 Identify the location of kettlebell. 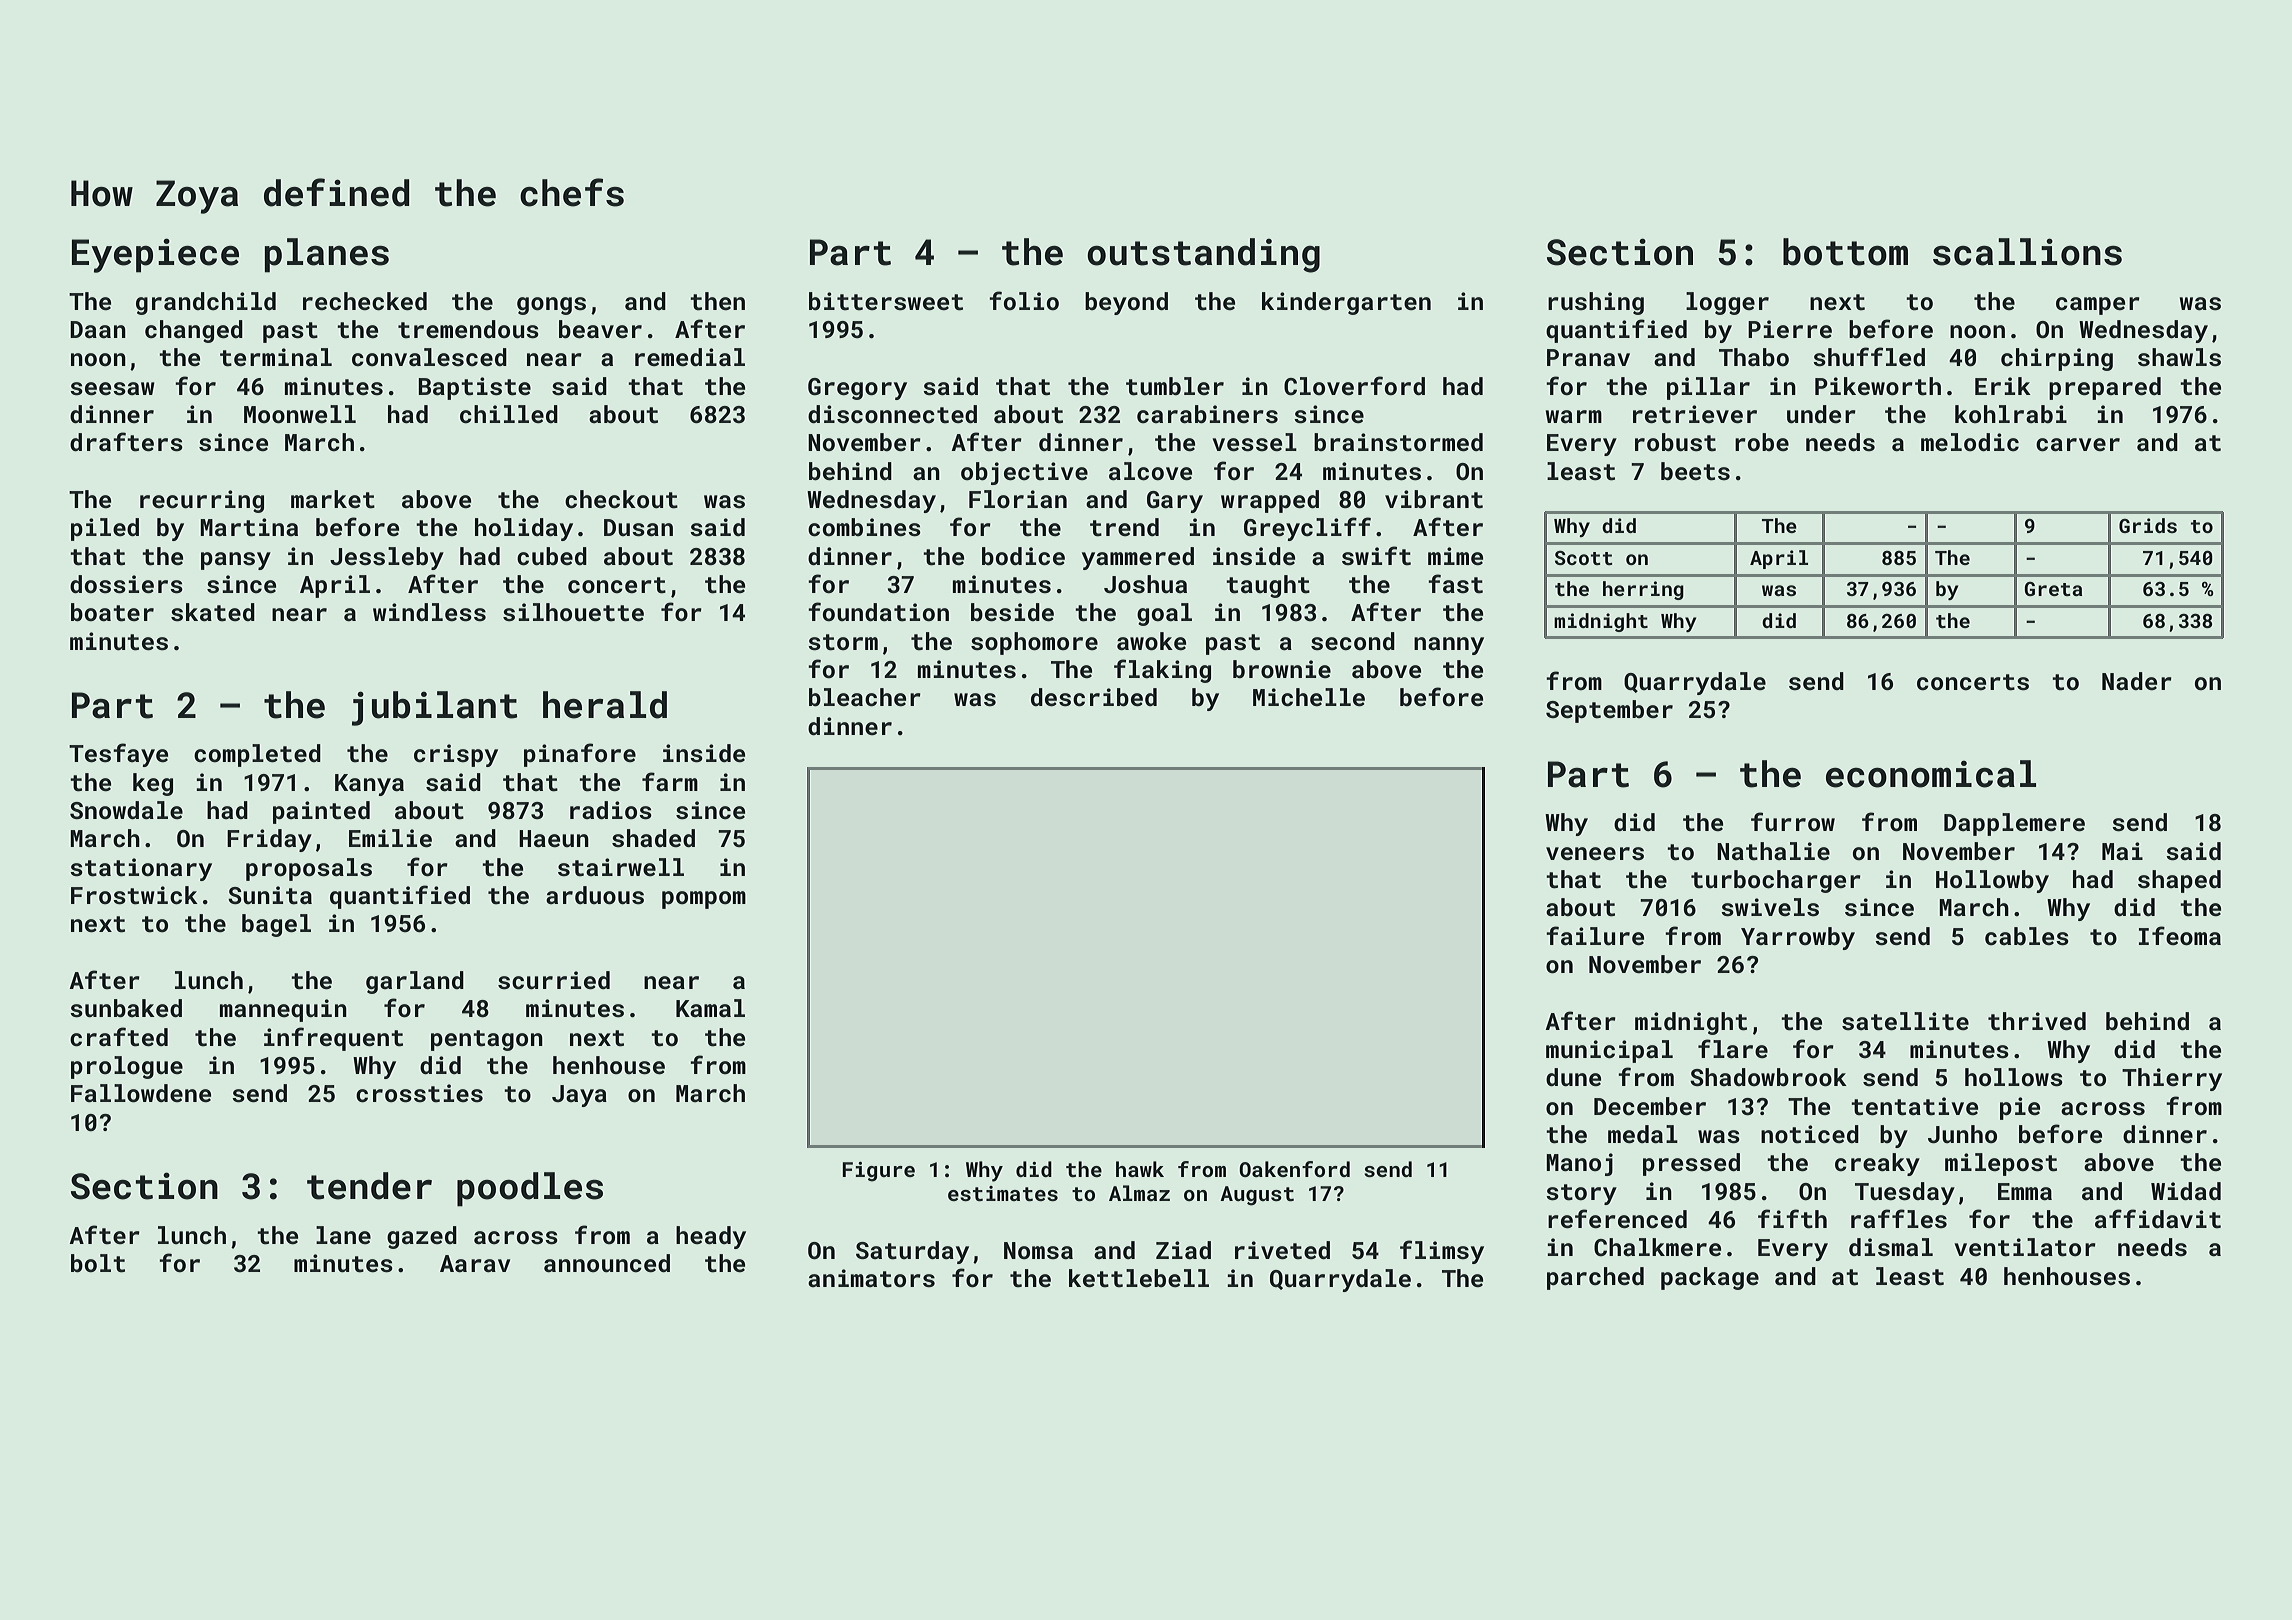
(1139, 1278).
